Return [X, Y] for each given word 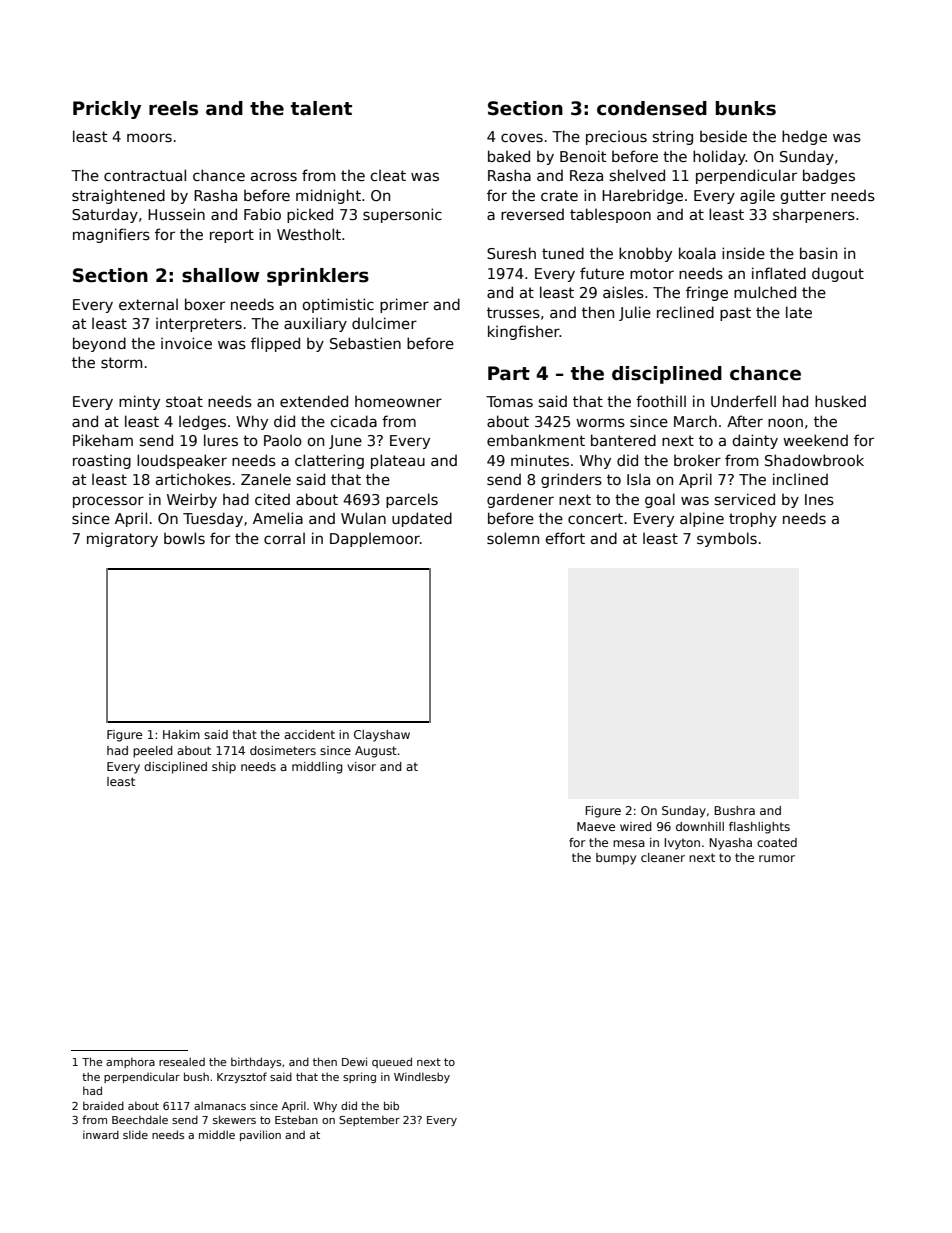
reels [173, 108]
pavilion [260, 1135]
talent [321, 108]
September [369, 1120]
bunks [746, 108]
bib [391, 1105]
